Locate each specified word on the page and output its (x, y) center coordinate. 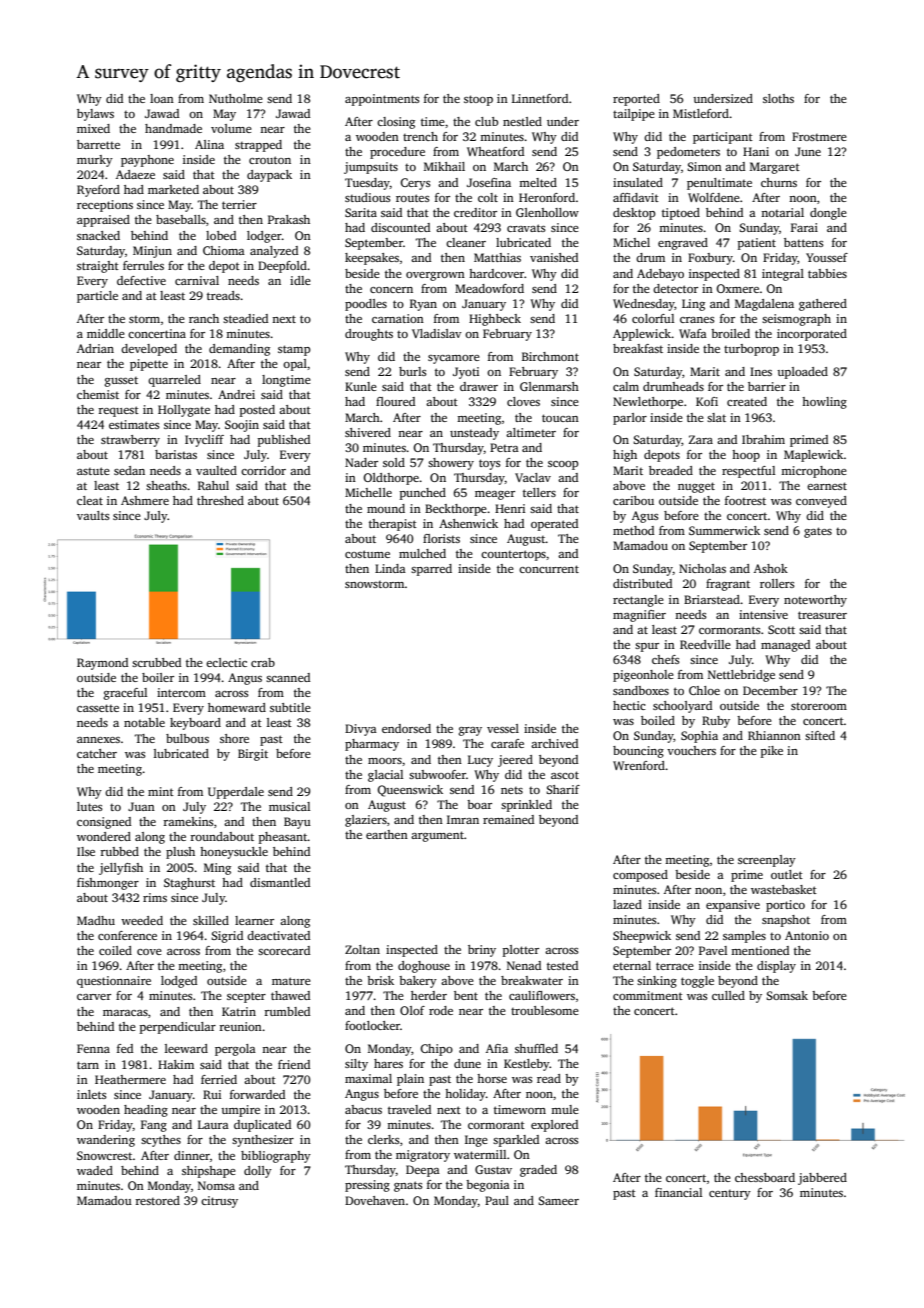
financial (678, 1192)
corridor (263, 470)
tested (562, 965)
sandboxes (641, 690)
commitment (648, 995)
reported (636, 100)
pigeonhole (643, 676)
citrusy (219, 1202)
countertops (513, 555)
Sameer (558, 1200)
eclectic (226, 662)
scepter (246, 997)
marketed (173, 189)
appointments (382, 100)
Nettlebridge (741, 676)
